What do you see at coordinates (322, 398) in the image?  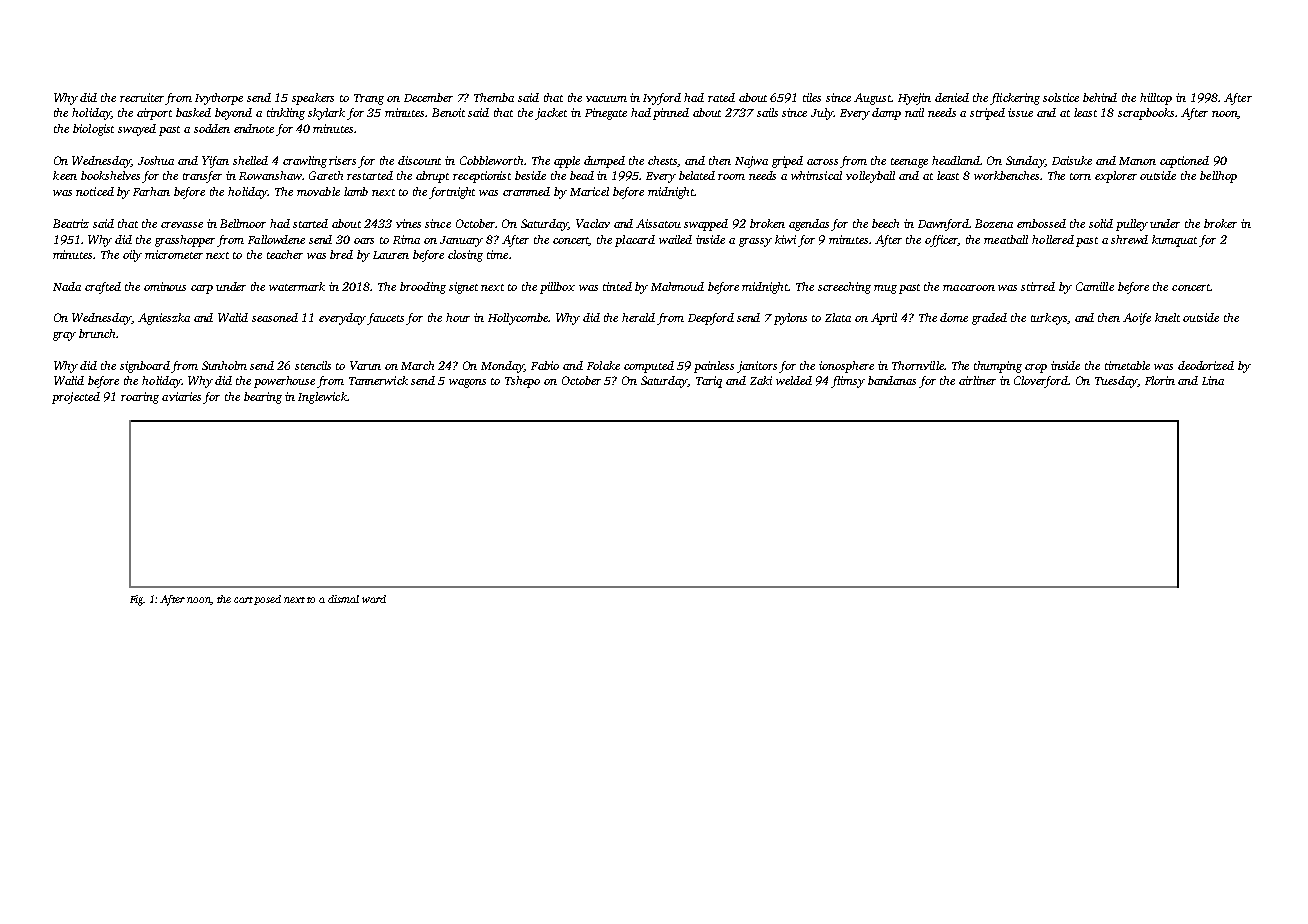 I see `Inglewick` at bounding box center [322, 398].
